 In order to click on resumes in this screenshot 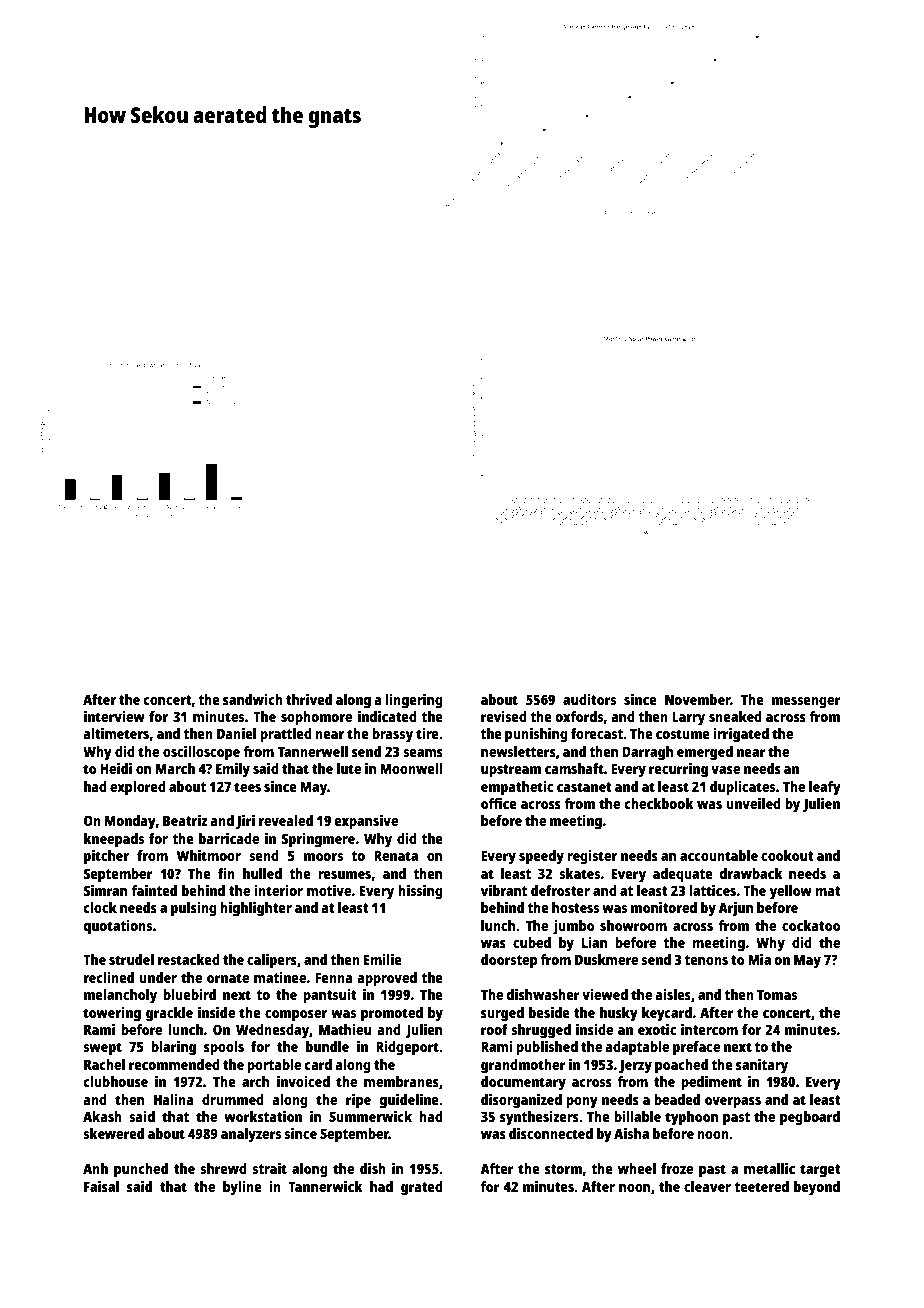, I will do `click(344, 875)`.
